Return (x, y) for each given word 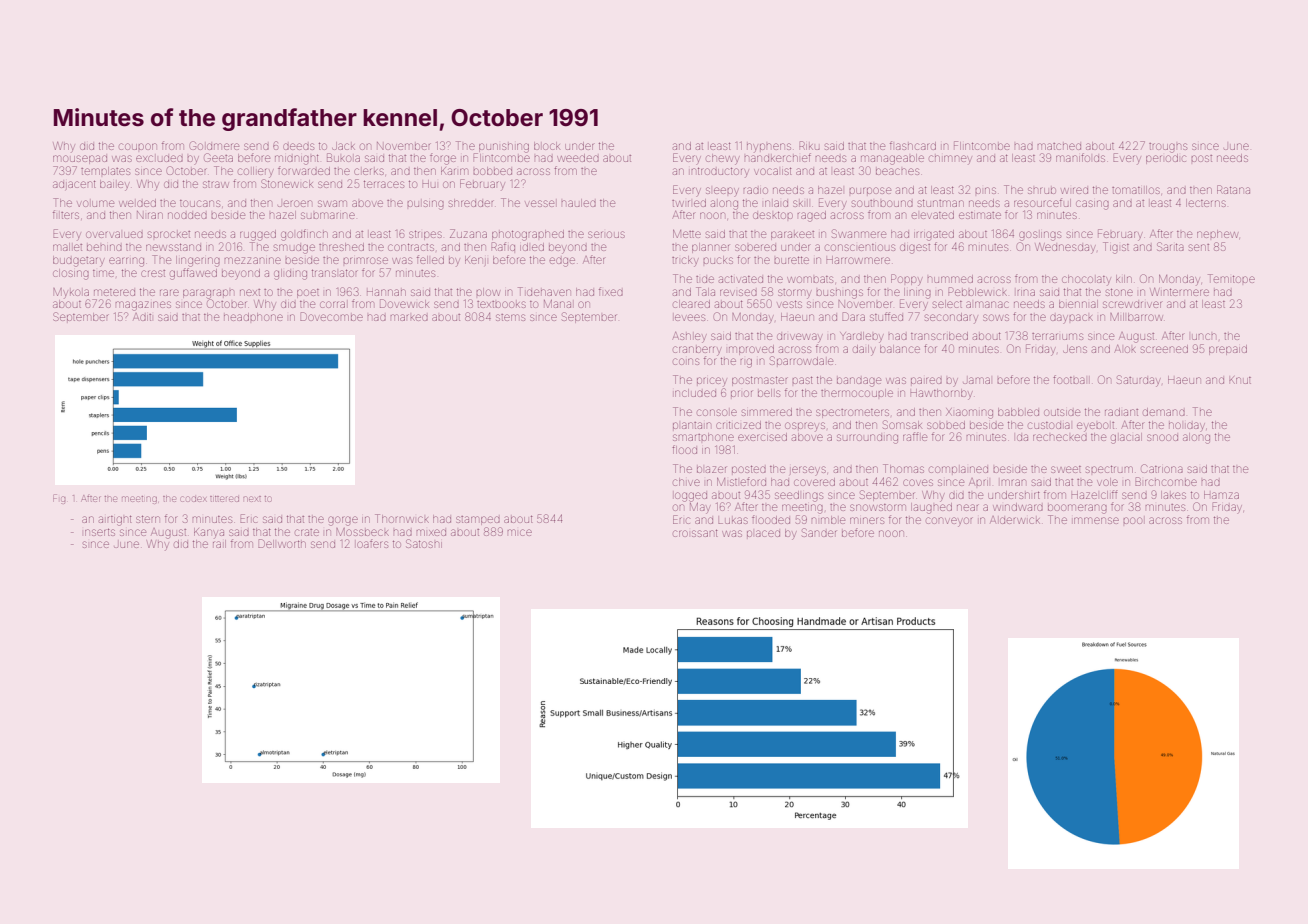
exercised (762, 437)
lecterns (1206, 203)
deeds (298, 146)
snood (1162, 437)
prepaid (1228, 350)
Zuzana (468, 233)
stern (148, 519)
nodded (187, 215)
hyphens (769, 148)
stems (510, 317)
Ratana (1233, 189)
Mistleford (741, 481)
